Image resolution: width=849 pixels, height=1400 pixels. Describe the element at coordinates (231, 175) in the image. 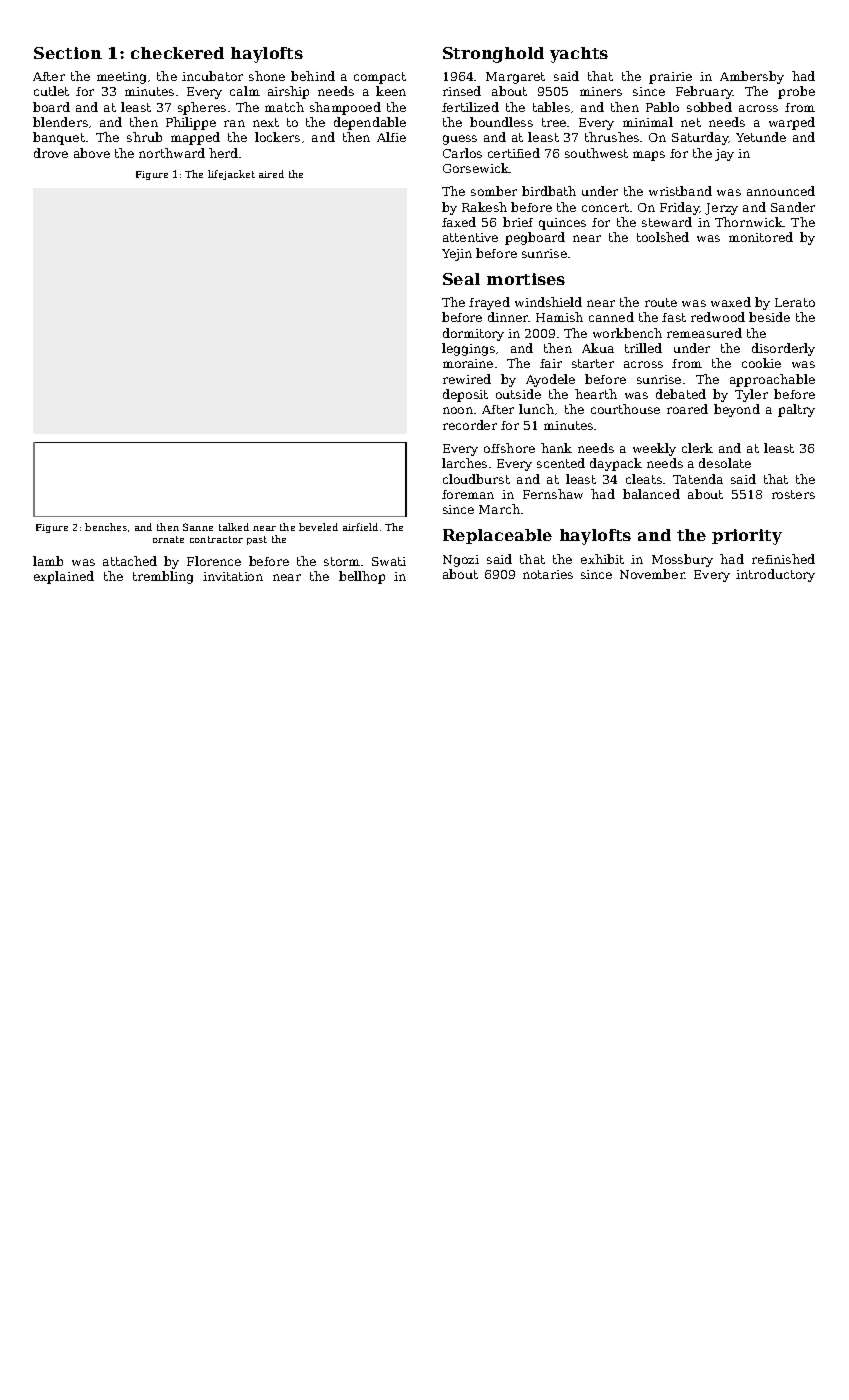

I see `lifejacket` at that location.
